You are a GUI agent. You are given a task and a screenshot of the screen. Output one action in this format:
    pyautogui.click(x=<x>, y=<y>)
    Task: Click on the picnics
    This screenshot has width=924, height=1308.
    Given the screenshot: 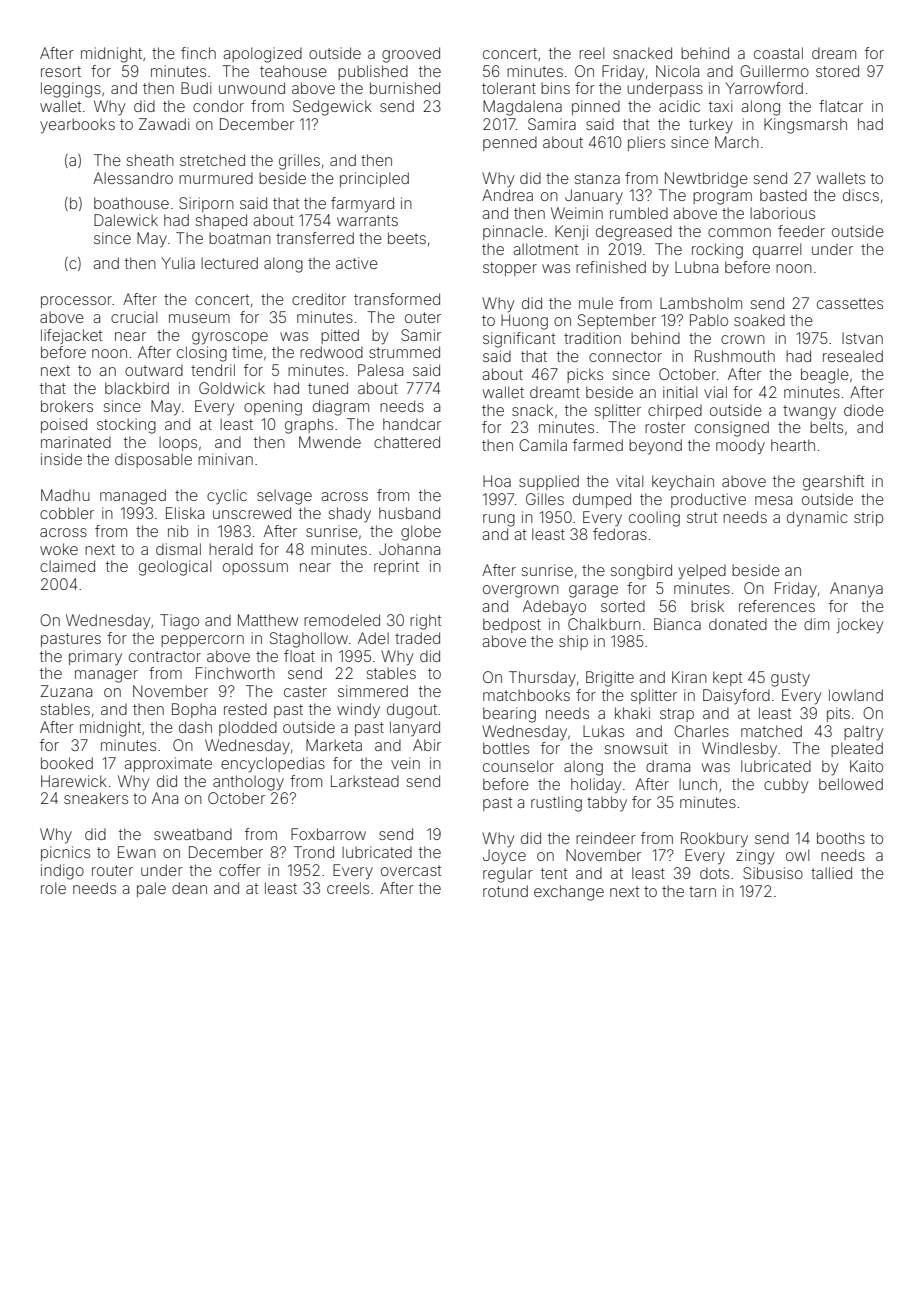 What is the action you would take?
    pyautogui.click(x=65, y=853)
